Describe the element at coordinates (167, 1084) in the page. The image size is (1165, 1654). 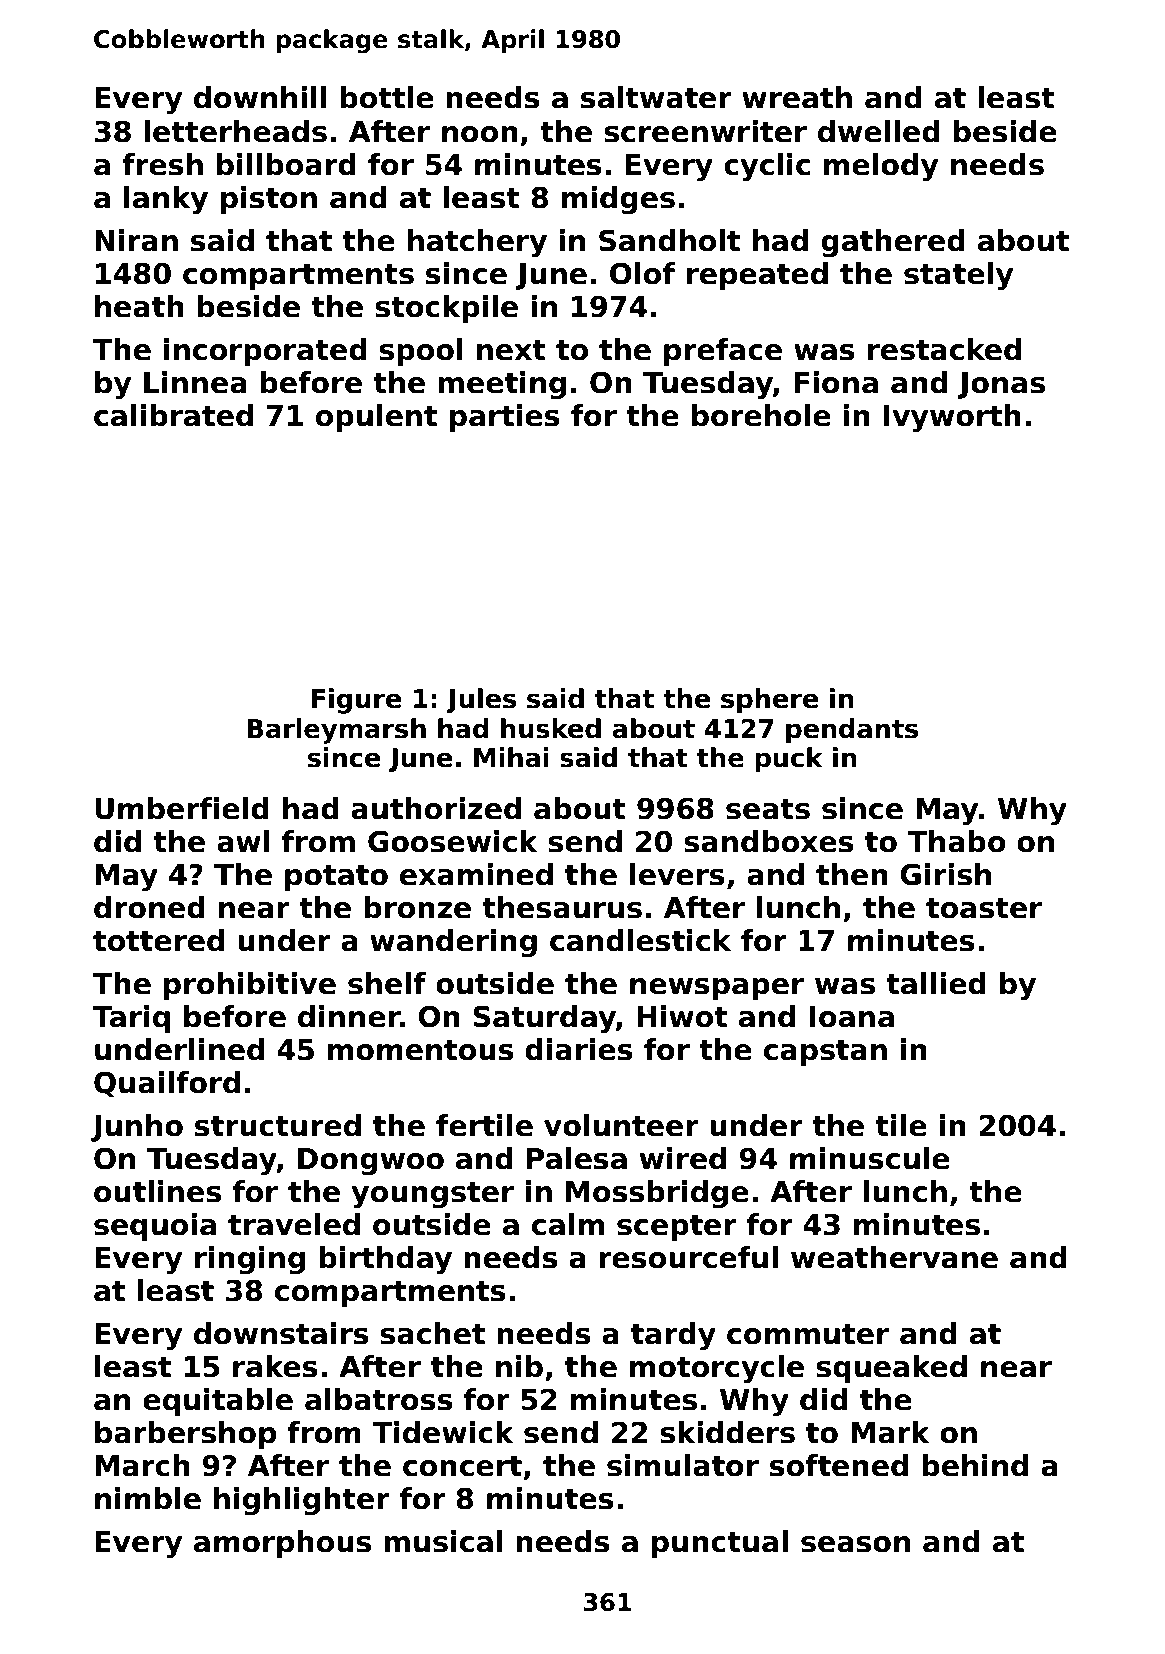
I see `Quailford` at that location.
